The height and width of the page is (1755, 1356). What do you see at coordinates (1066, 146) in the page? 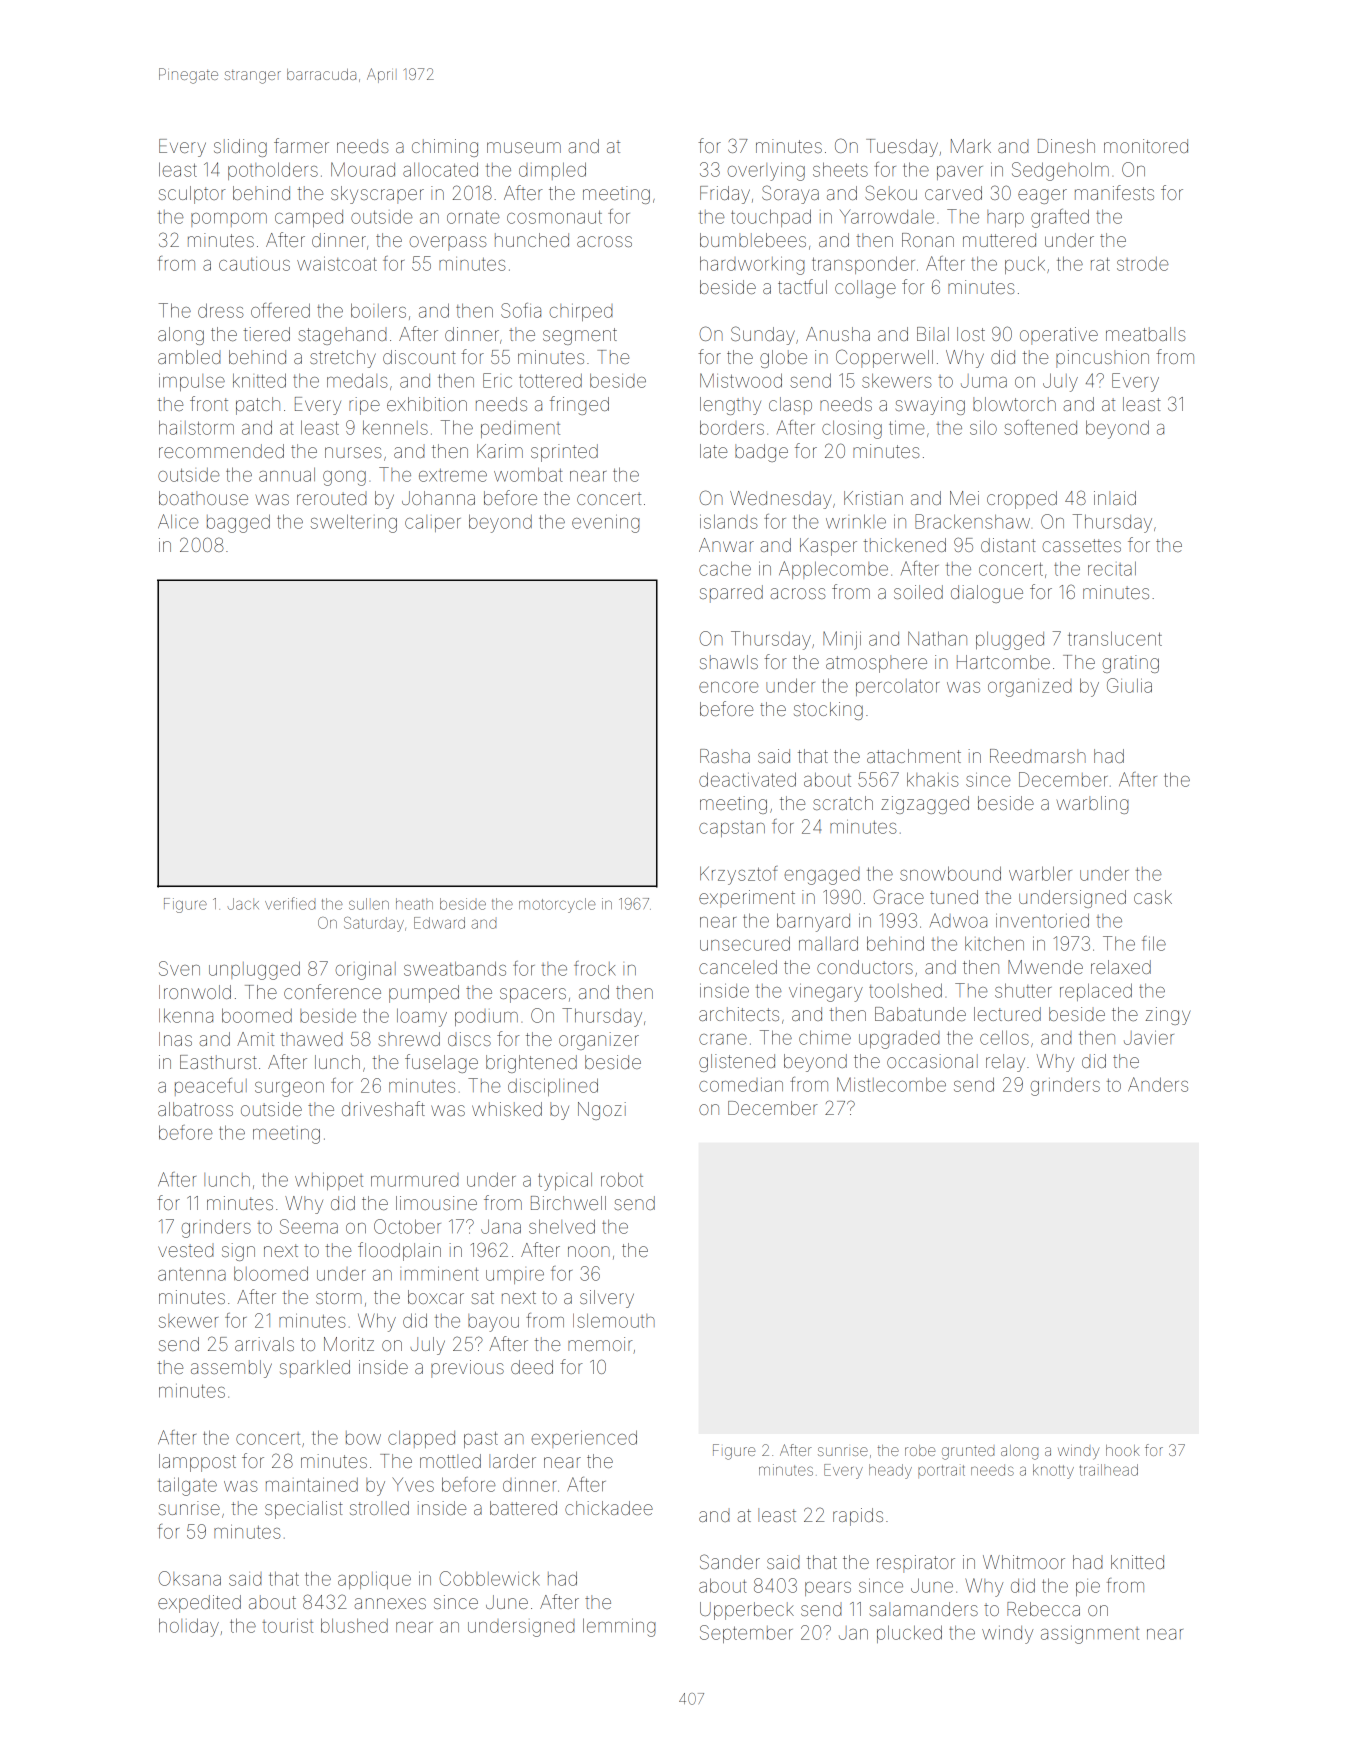
I see `Dinesh` at bounding box center [1066, 146].
